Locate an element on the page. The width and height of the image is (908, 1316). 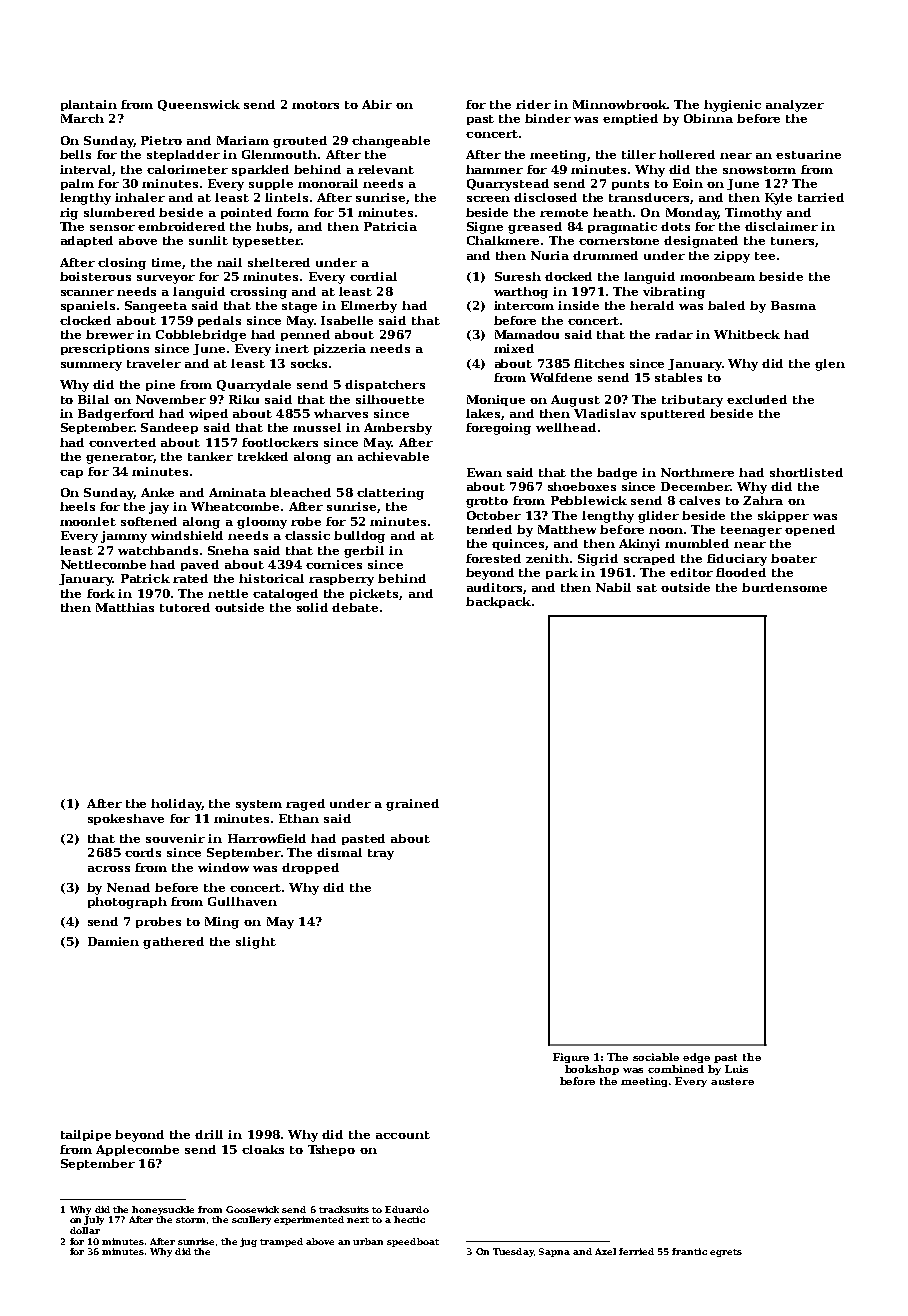
Whitbeck is located at coordinates (747, 334).
